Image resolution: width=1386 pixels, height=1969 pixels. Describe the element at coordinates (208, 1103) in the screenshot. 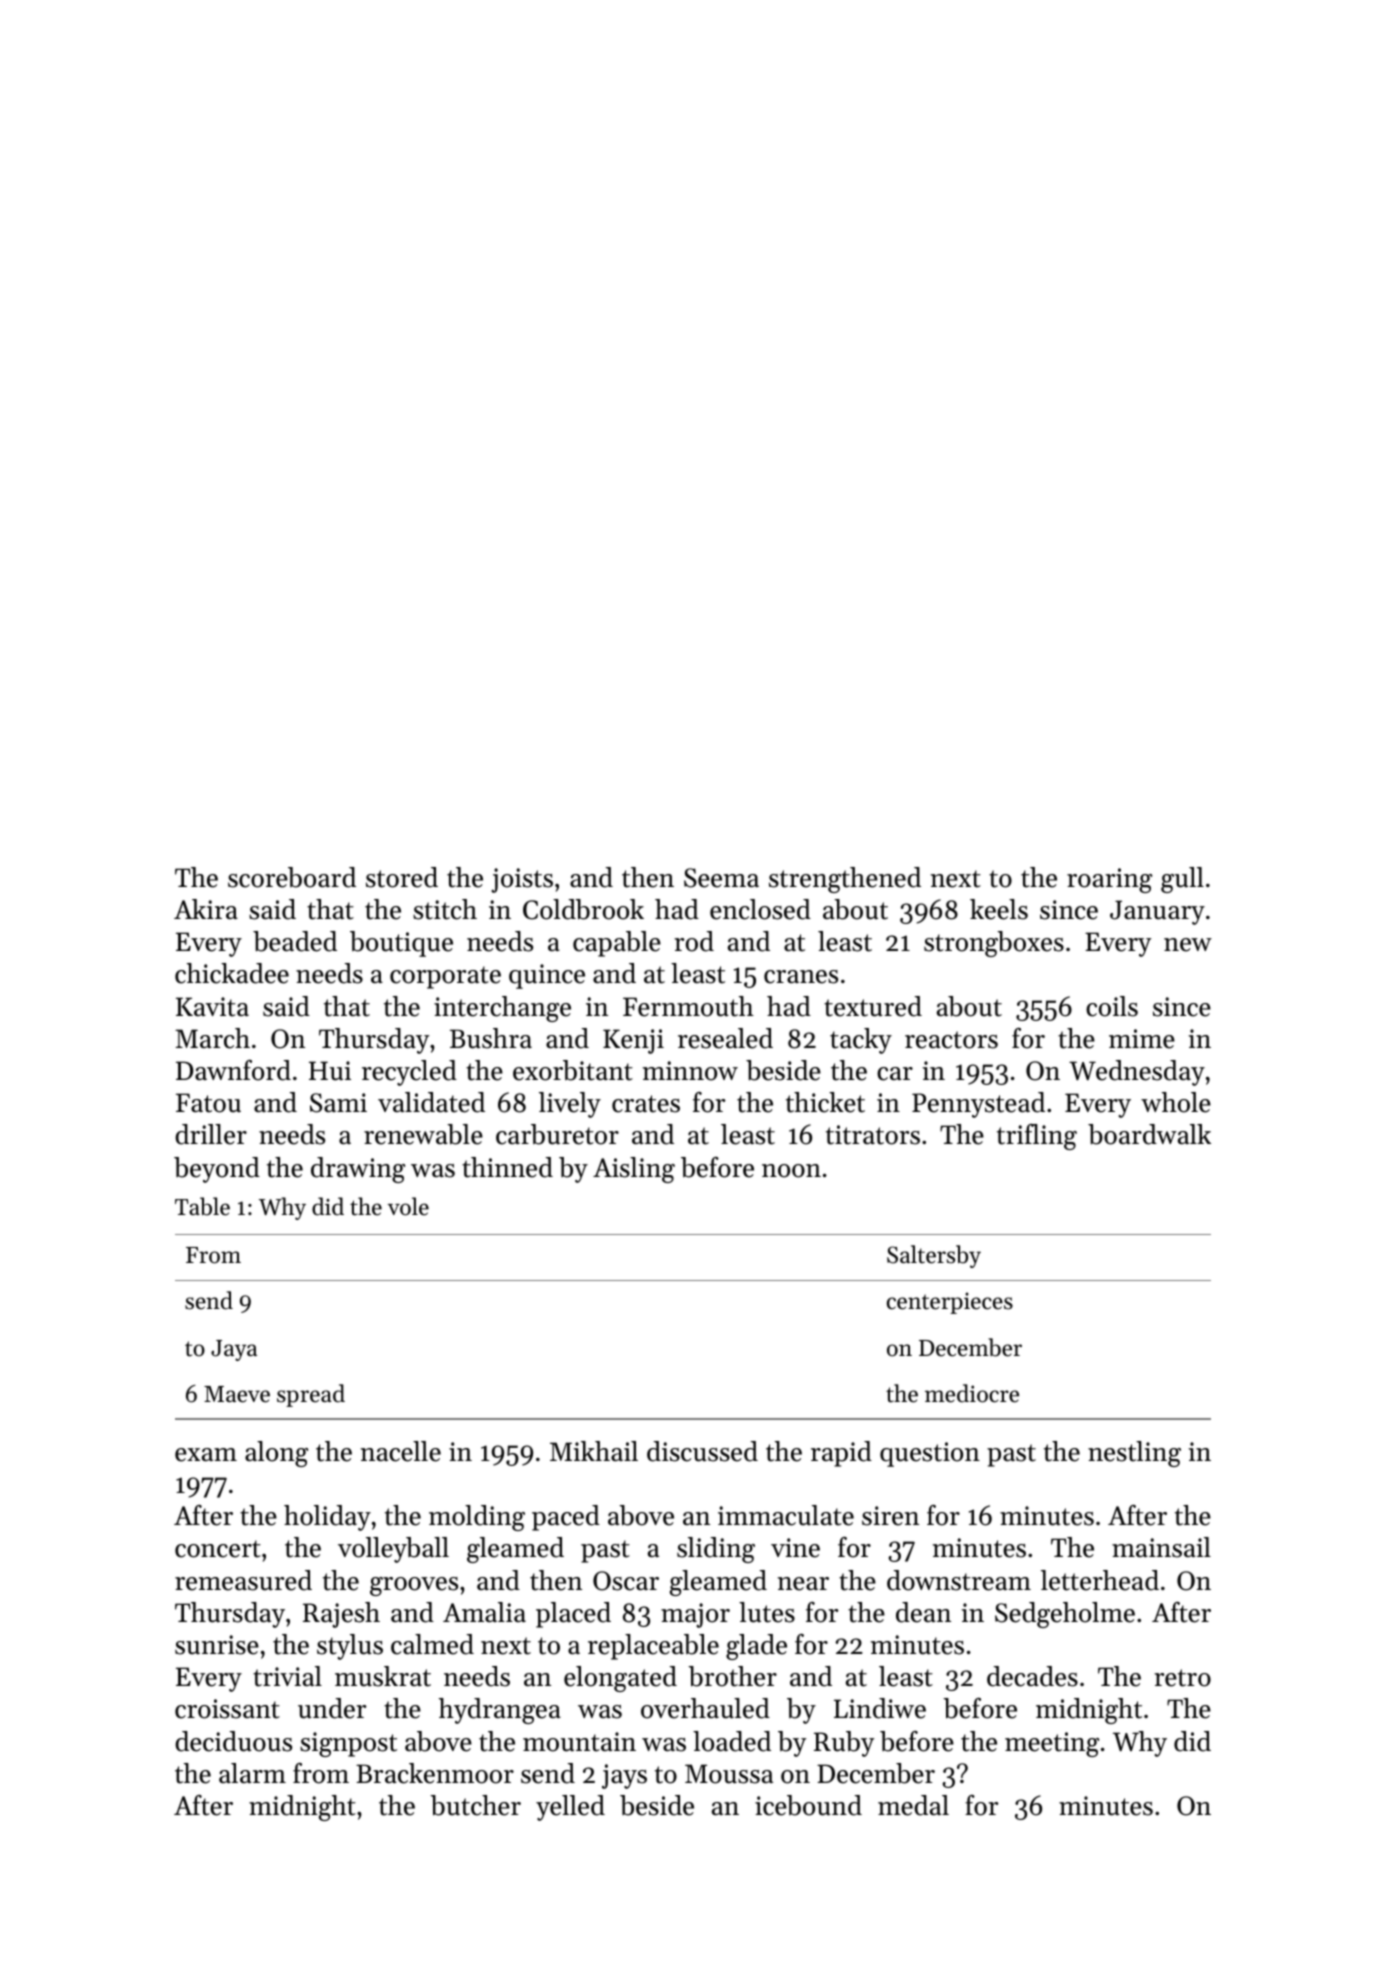

I see `Fatou` at that location.
